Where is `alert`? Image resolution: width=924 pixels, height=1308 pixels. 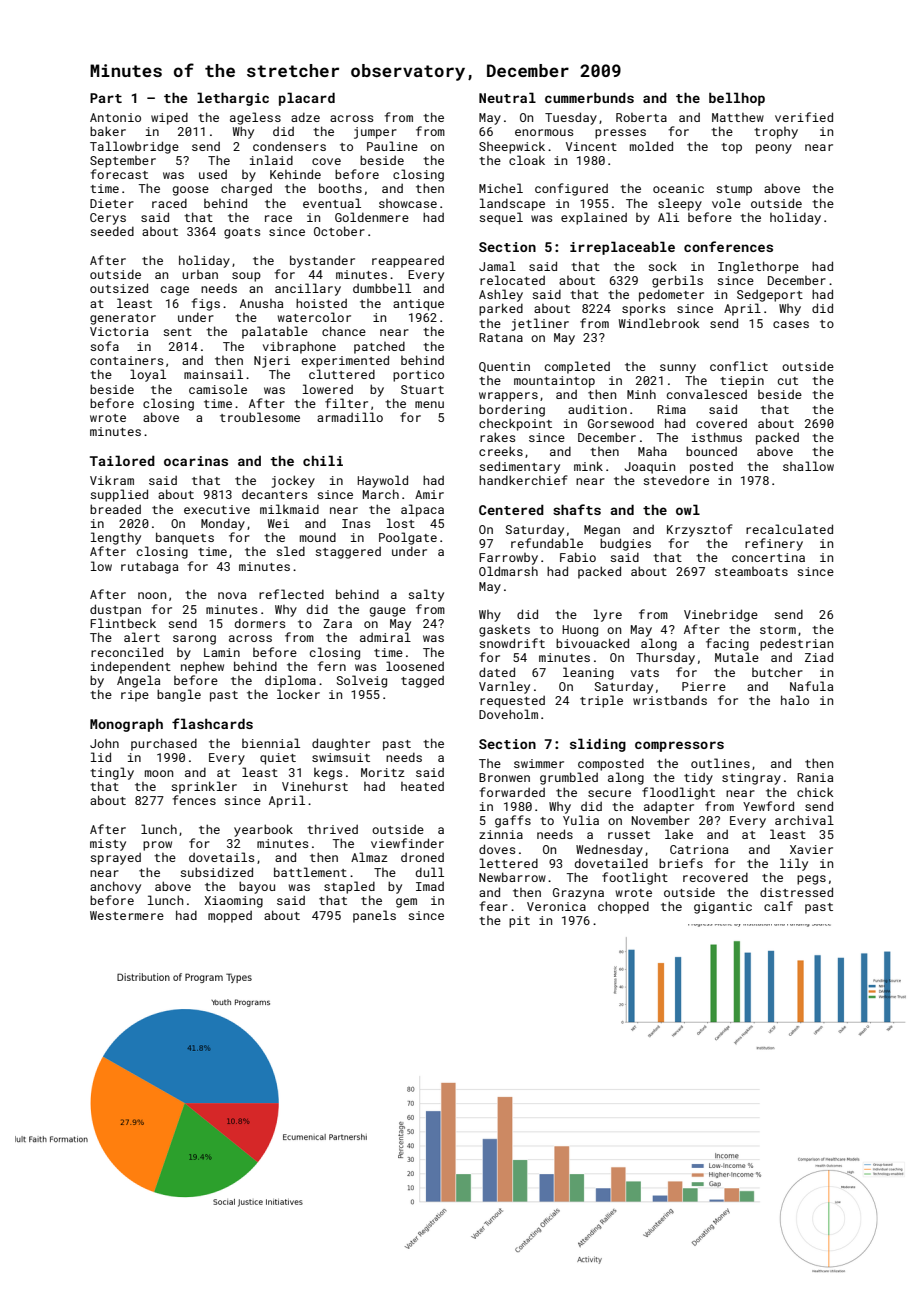 alert is located at coordinates (142, 637).
